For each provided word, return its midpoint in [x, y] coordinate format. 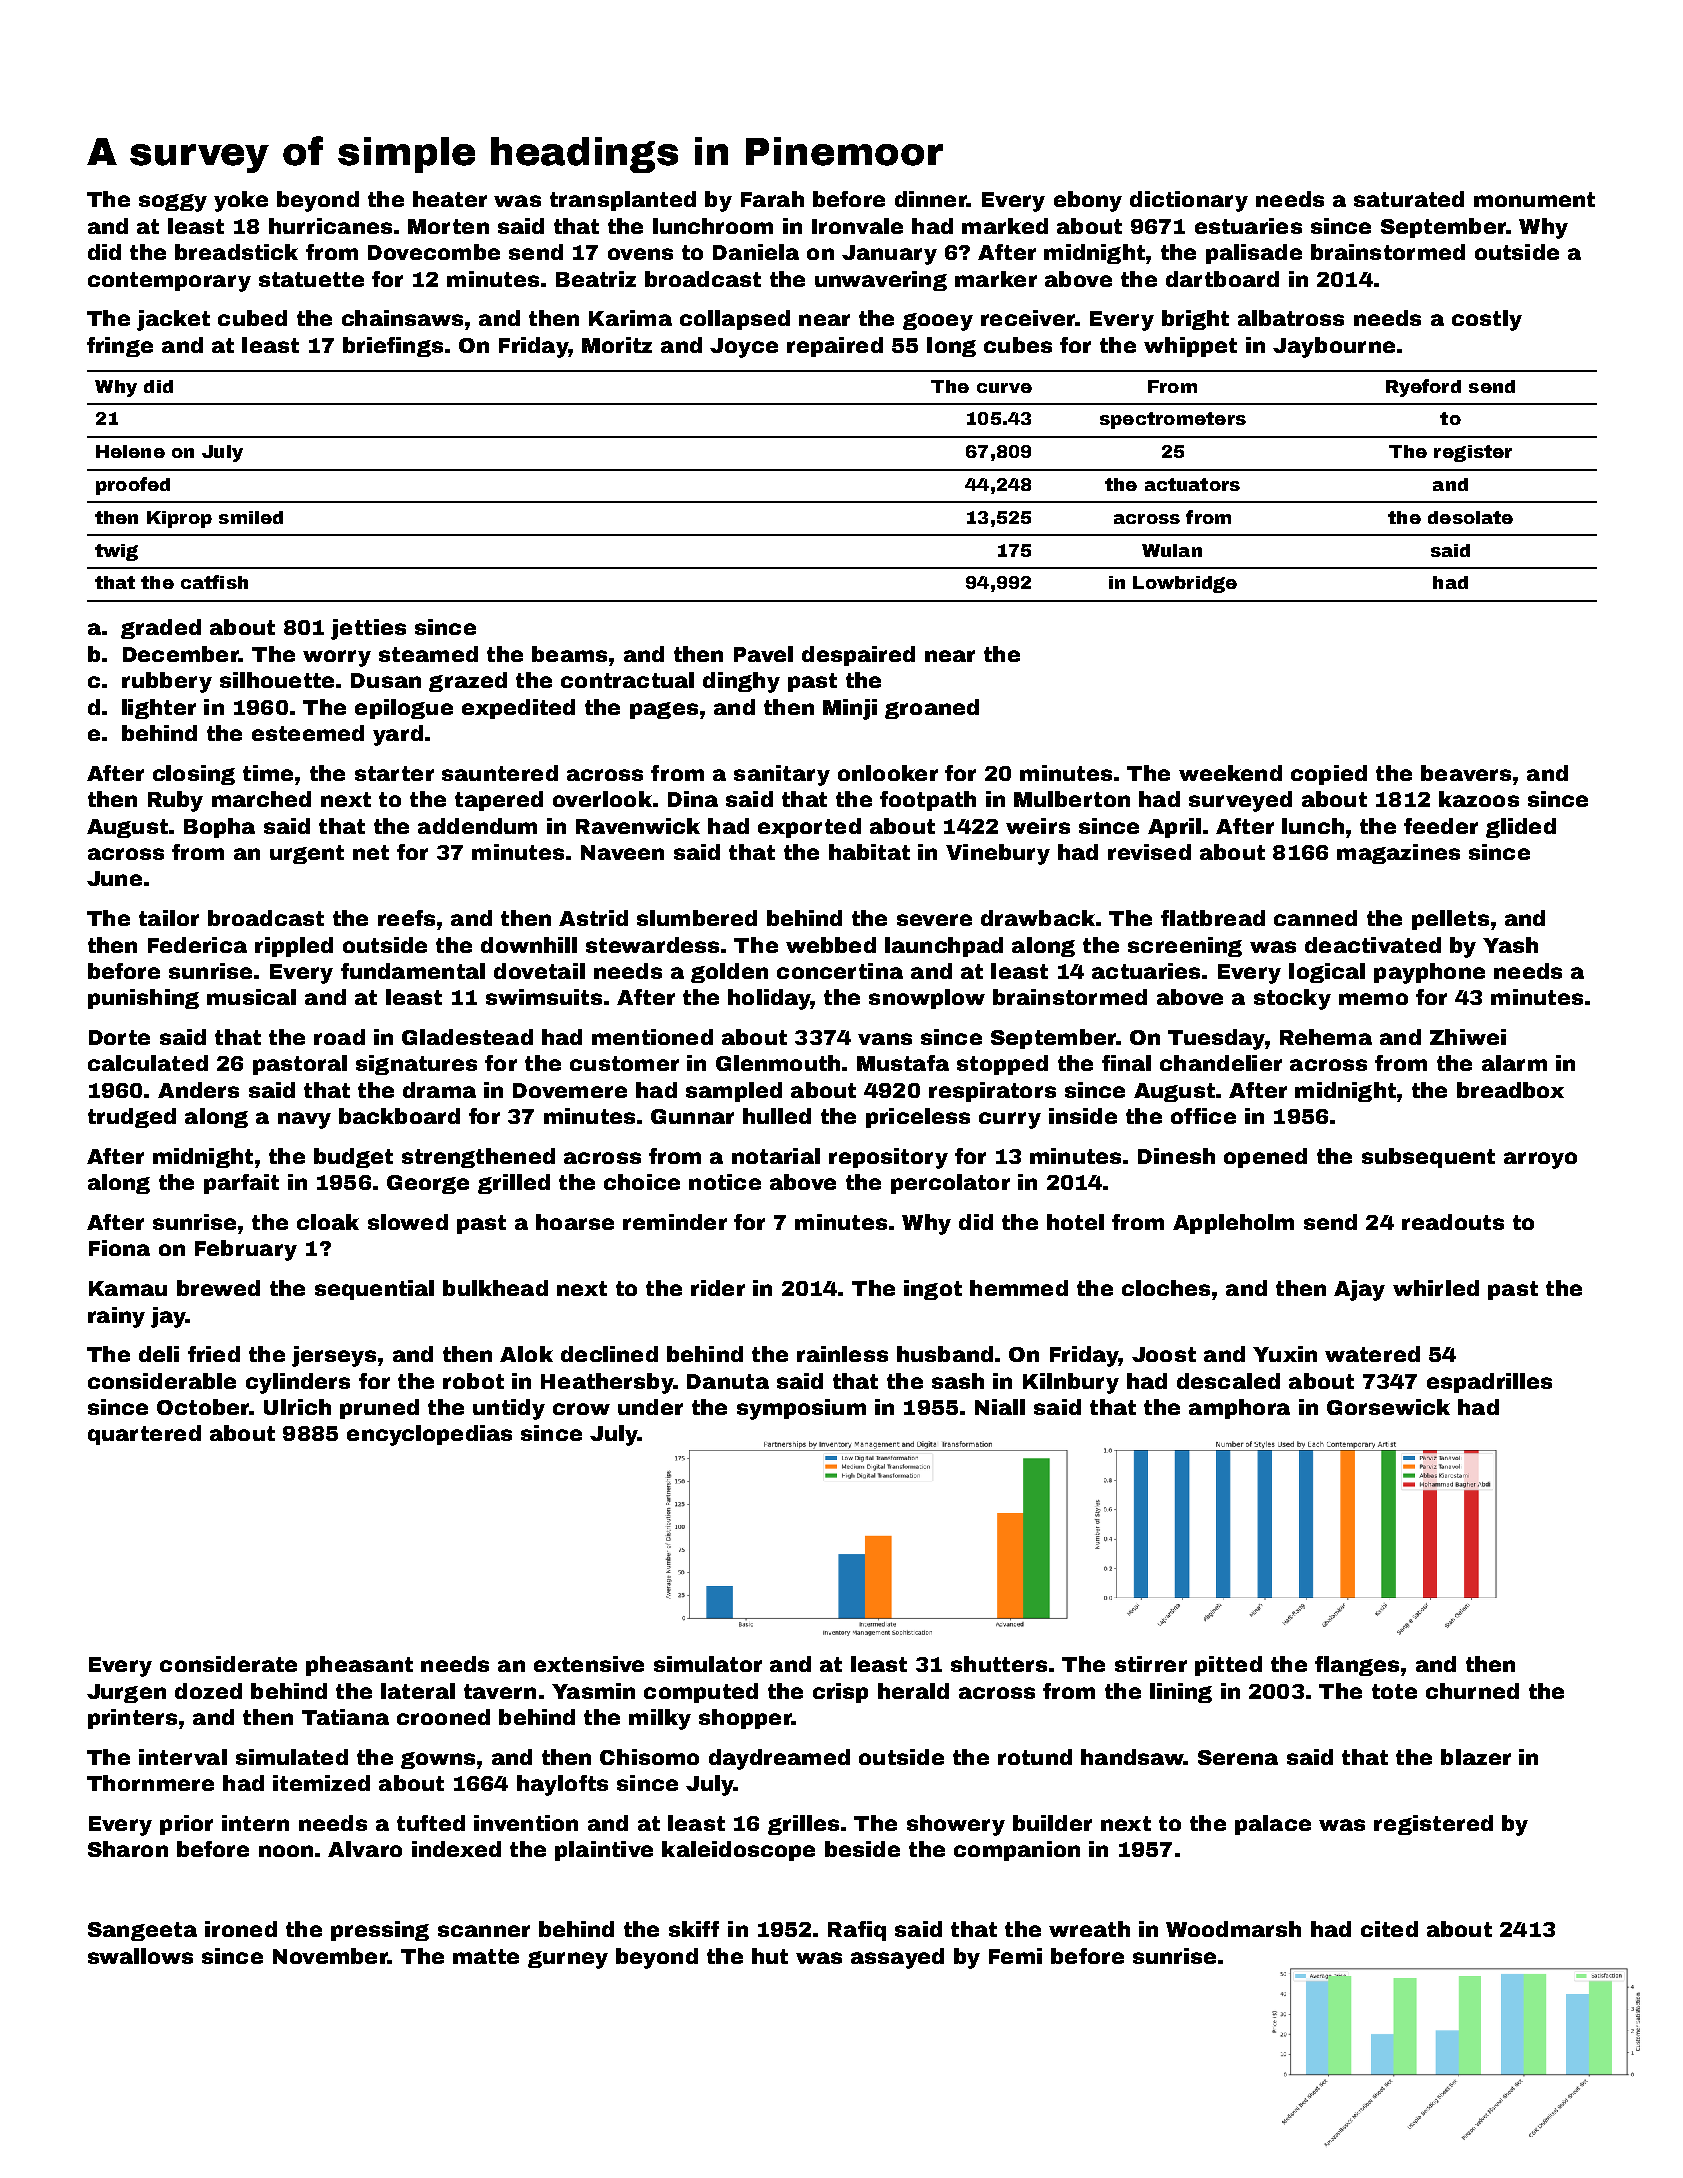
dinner [931, 199]
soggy [173, 203]
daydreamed [779, 1759]
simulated [292, 1757]
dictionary [1189, 201]
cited [1389, 1929]
